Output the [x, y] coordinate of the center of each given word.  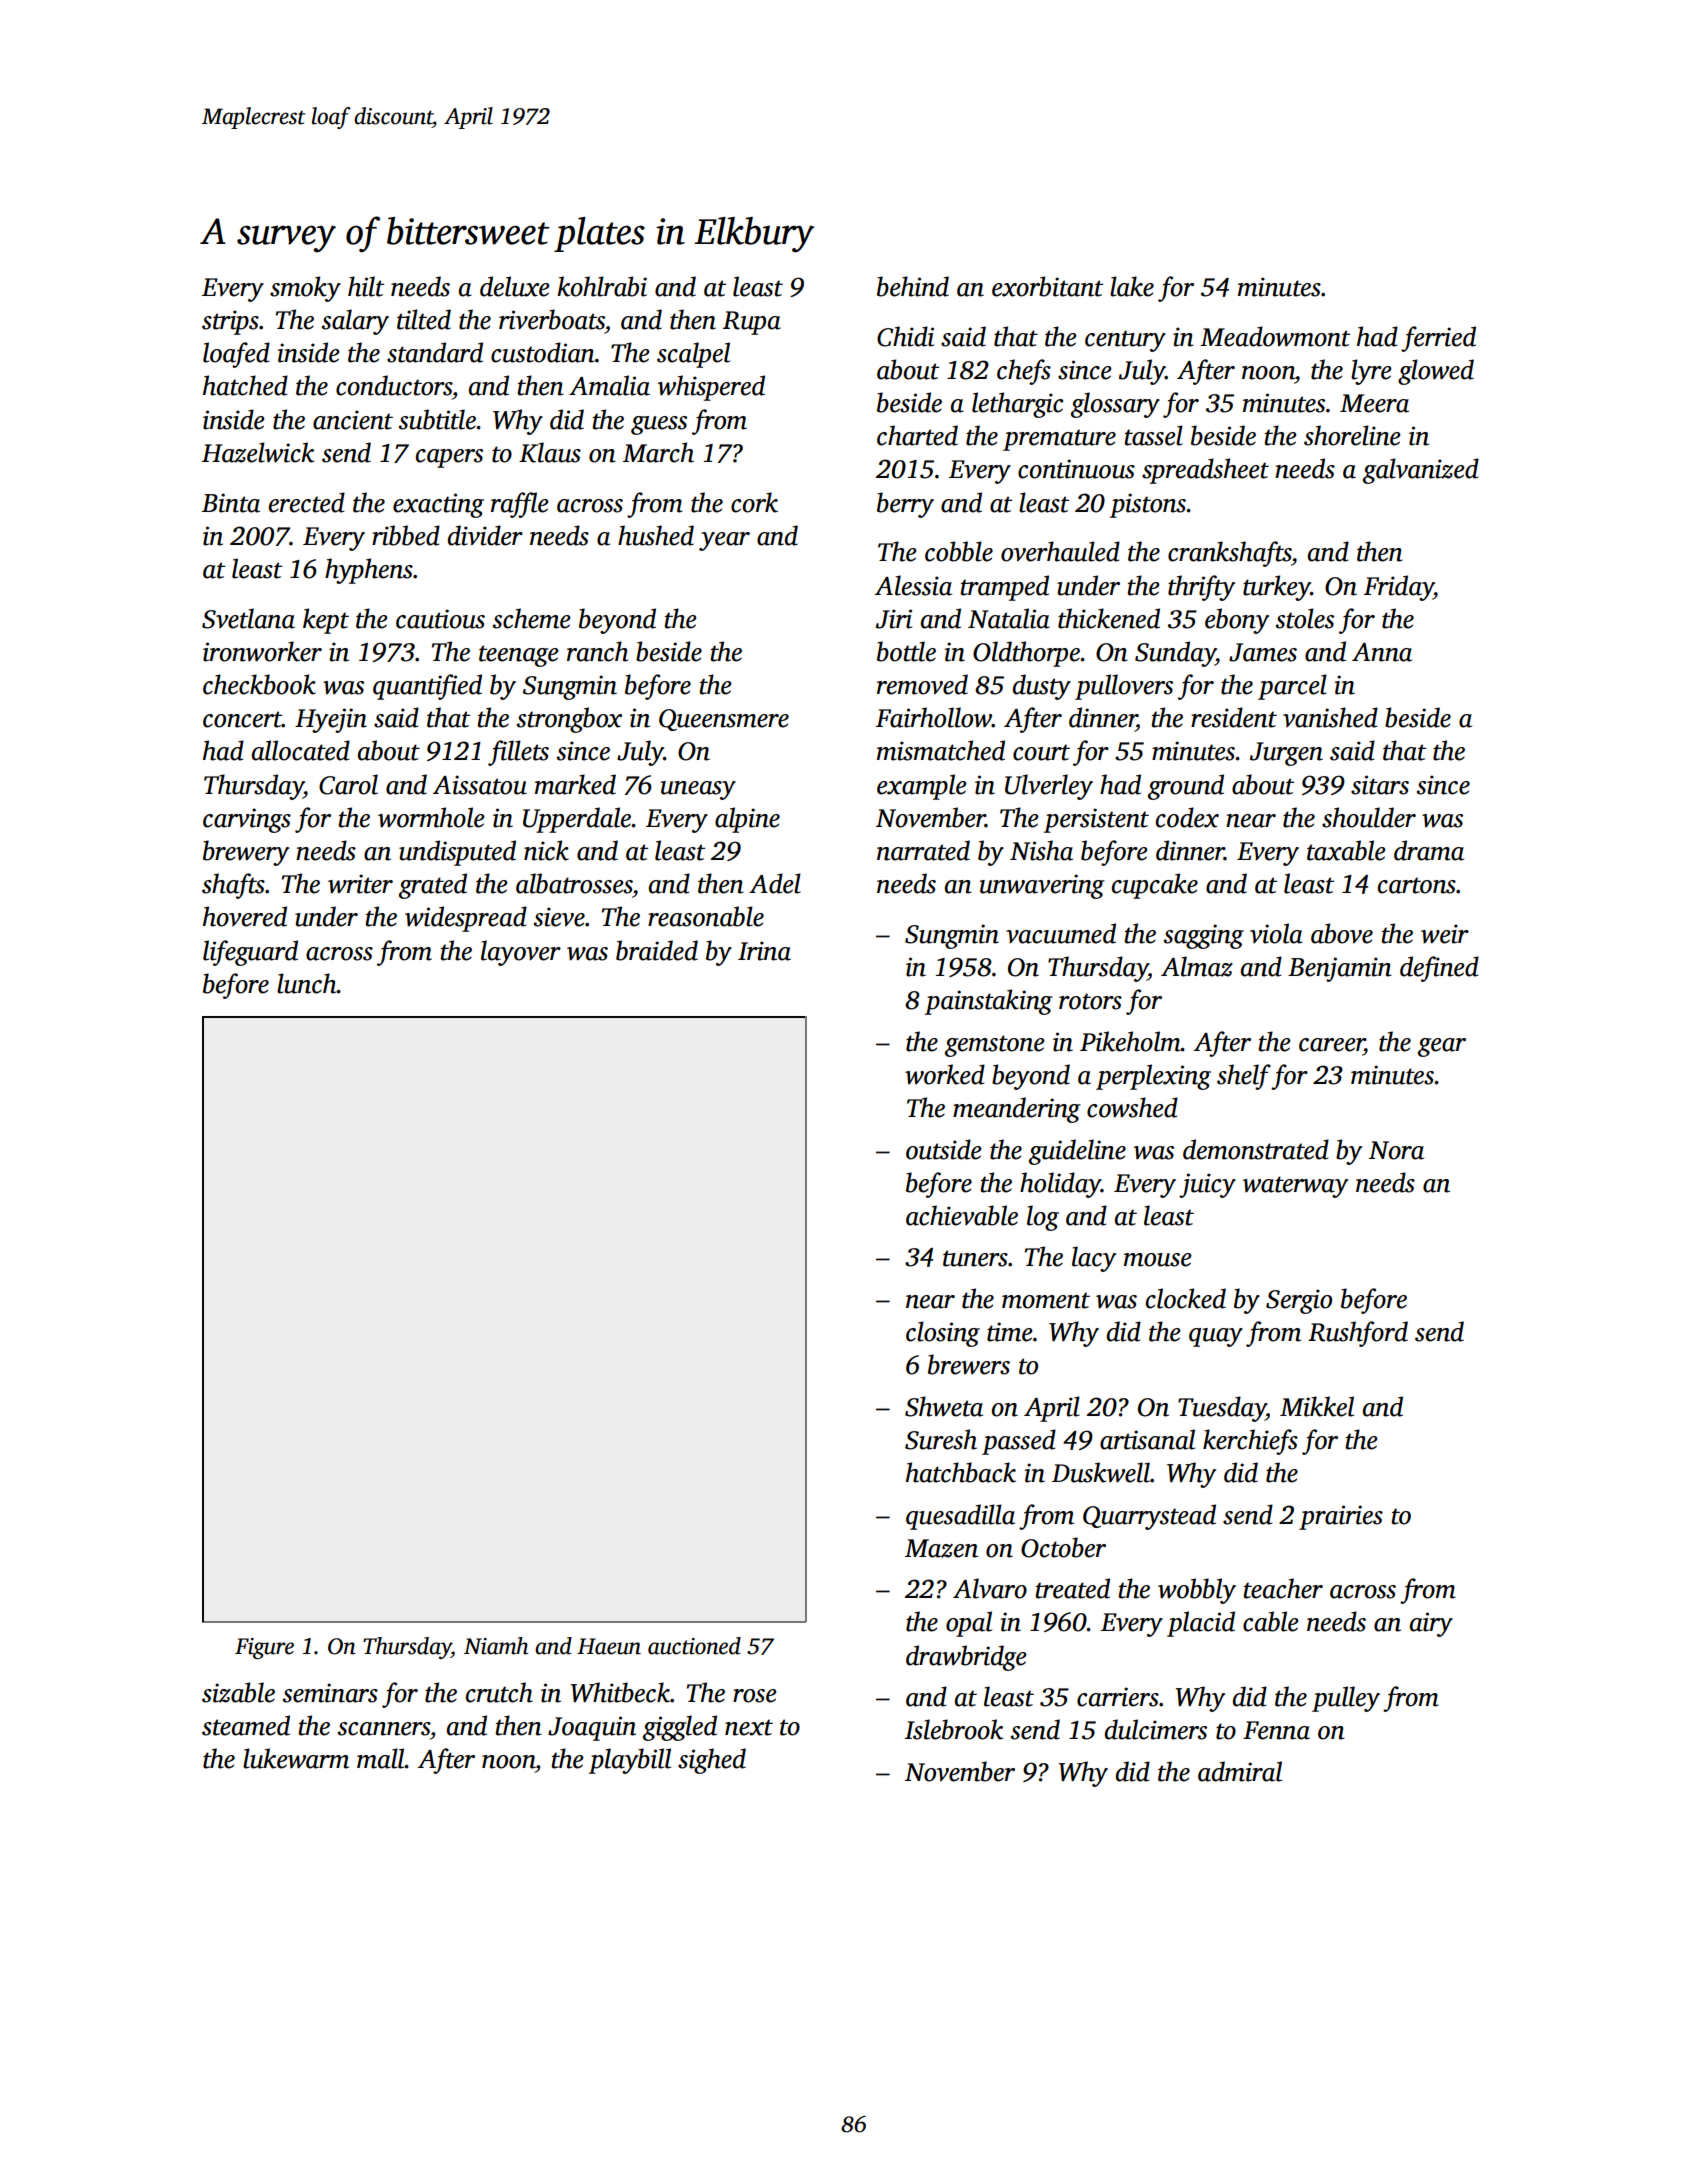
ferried [1438, 339]
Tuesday [1222, 1409]
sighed [712, 1761]
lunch [307, 983]
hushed [656, 535]
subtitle [437, 419]
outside [944, 1149]
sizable [238, 1692]
